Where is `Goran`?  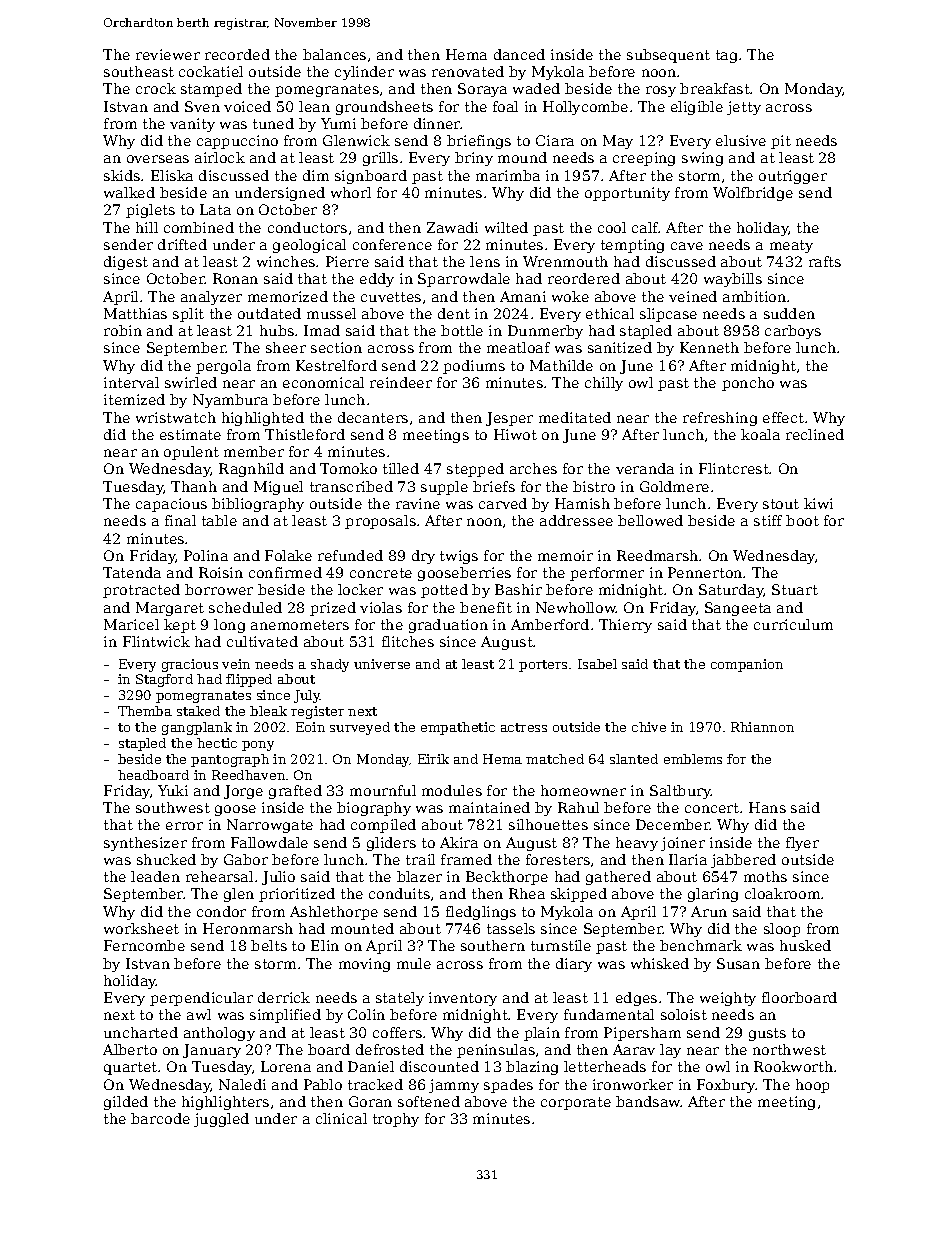 Goran is located at coordinates (370, 1101).
